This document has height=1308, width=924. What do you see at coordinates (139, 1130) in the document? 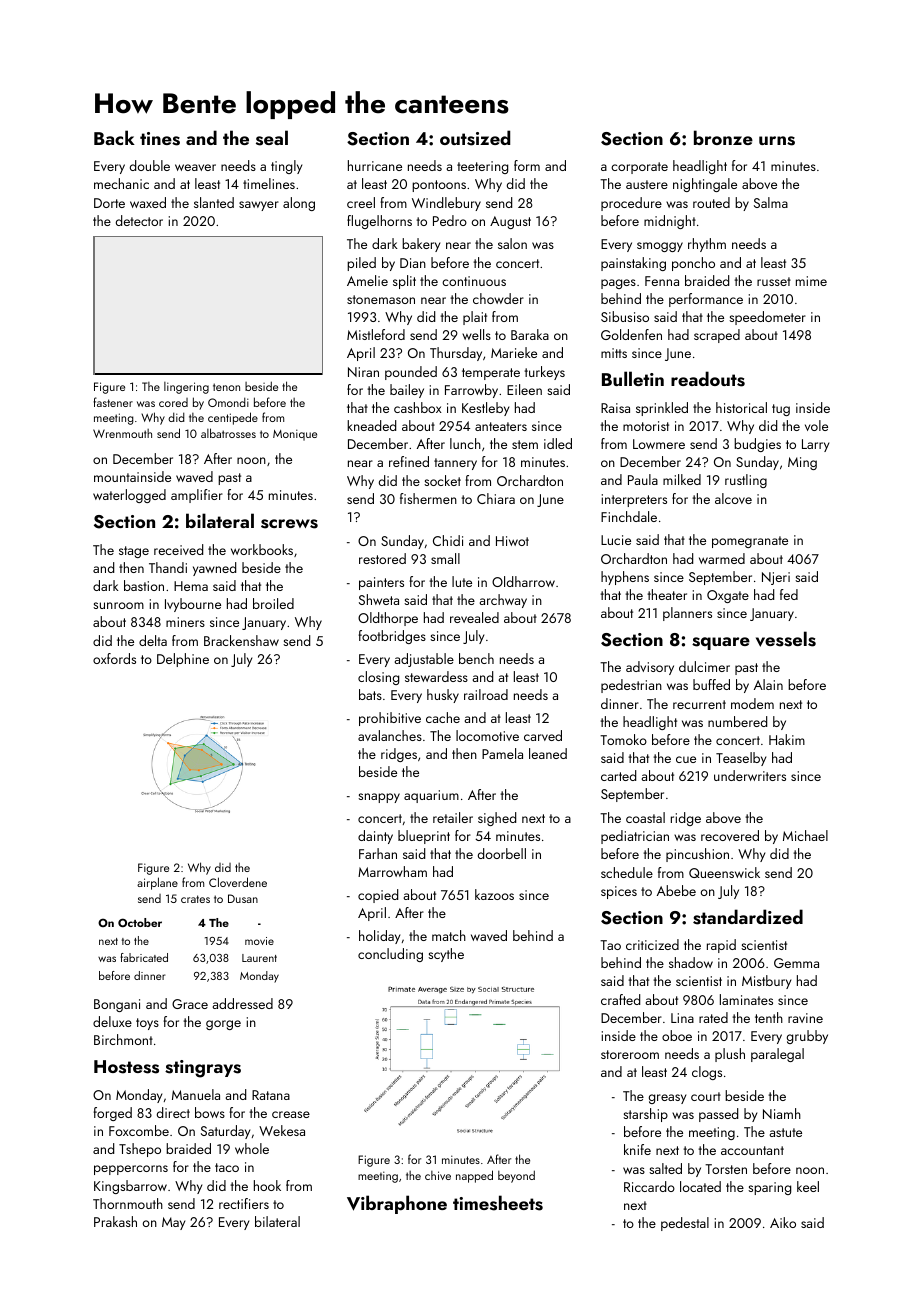
I see `Foxcombe` at bounding box center [139, 1130].
